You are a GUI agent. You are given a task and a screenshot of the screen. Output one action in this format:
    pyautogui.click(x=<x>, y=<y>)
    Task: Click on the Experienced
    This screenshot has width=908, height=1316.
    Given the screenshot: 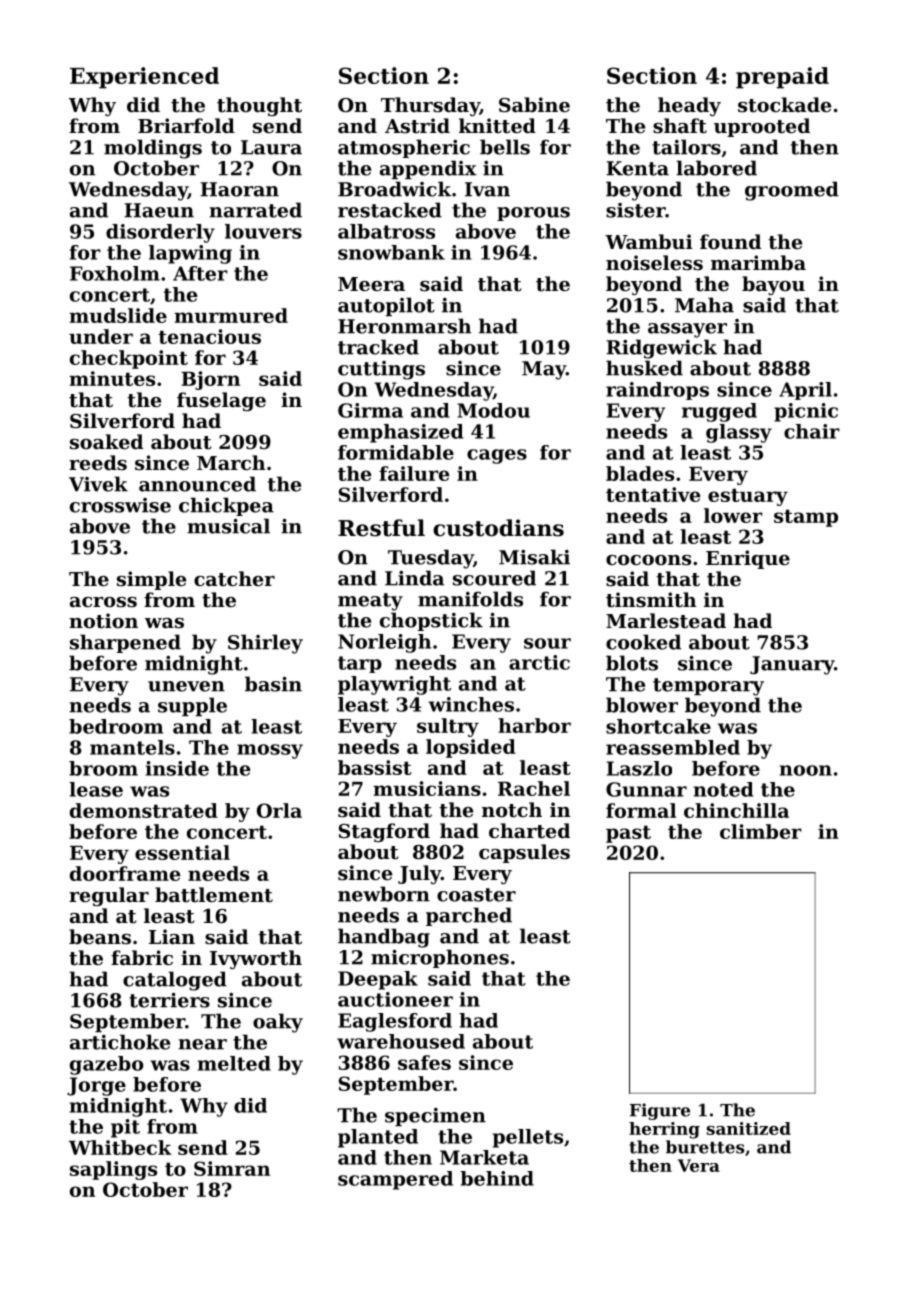 What is the action you would take?
    pyautogui.click(x=144, y=78)
